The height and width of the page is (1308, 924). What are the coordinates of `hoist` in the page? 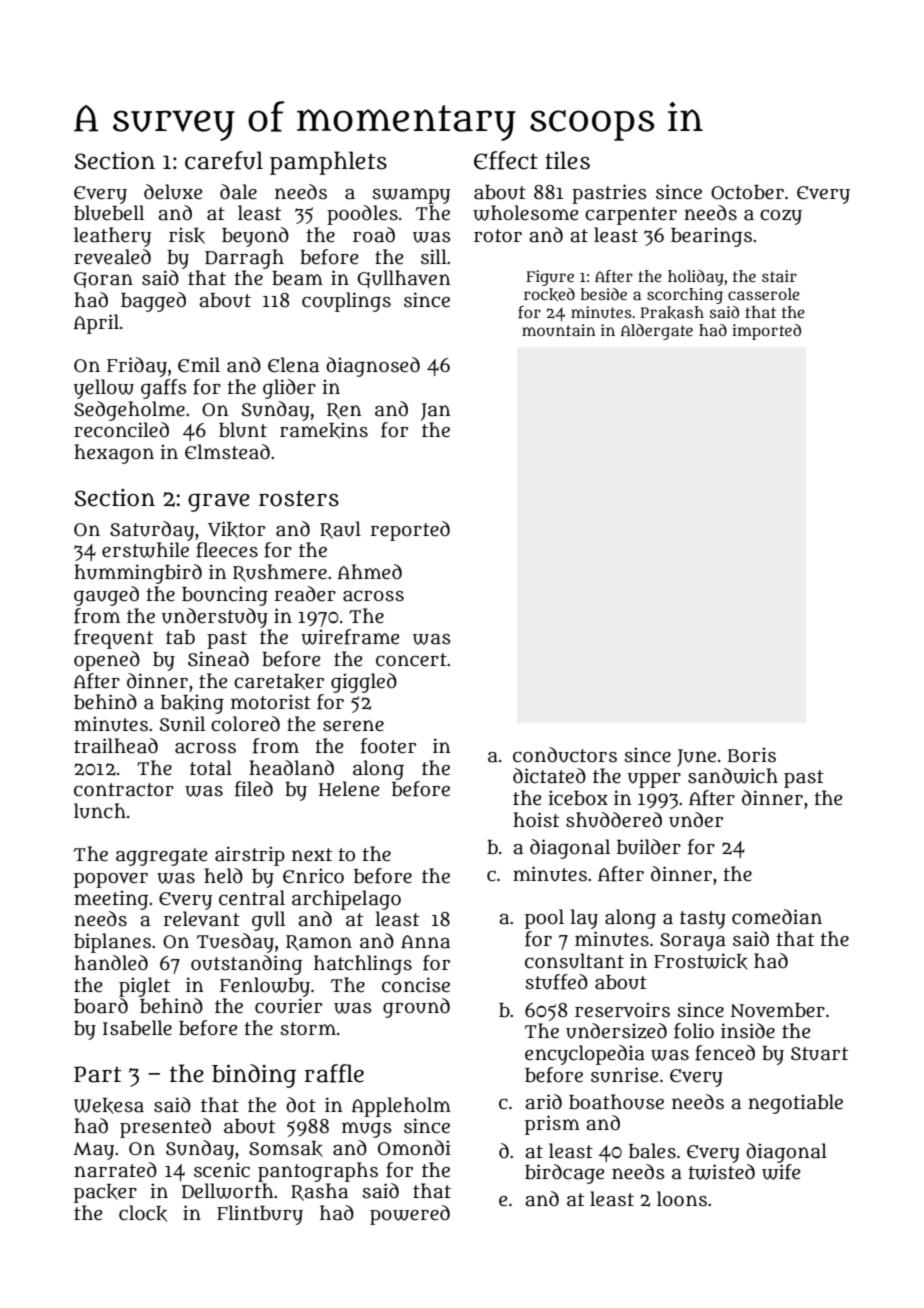 It's located at (536, 820).
